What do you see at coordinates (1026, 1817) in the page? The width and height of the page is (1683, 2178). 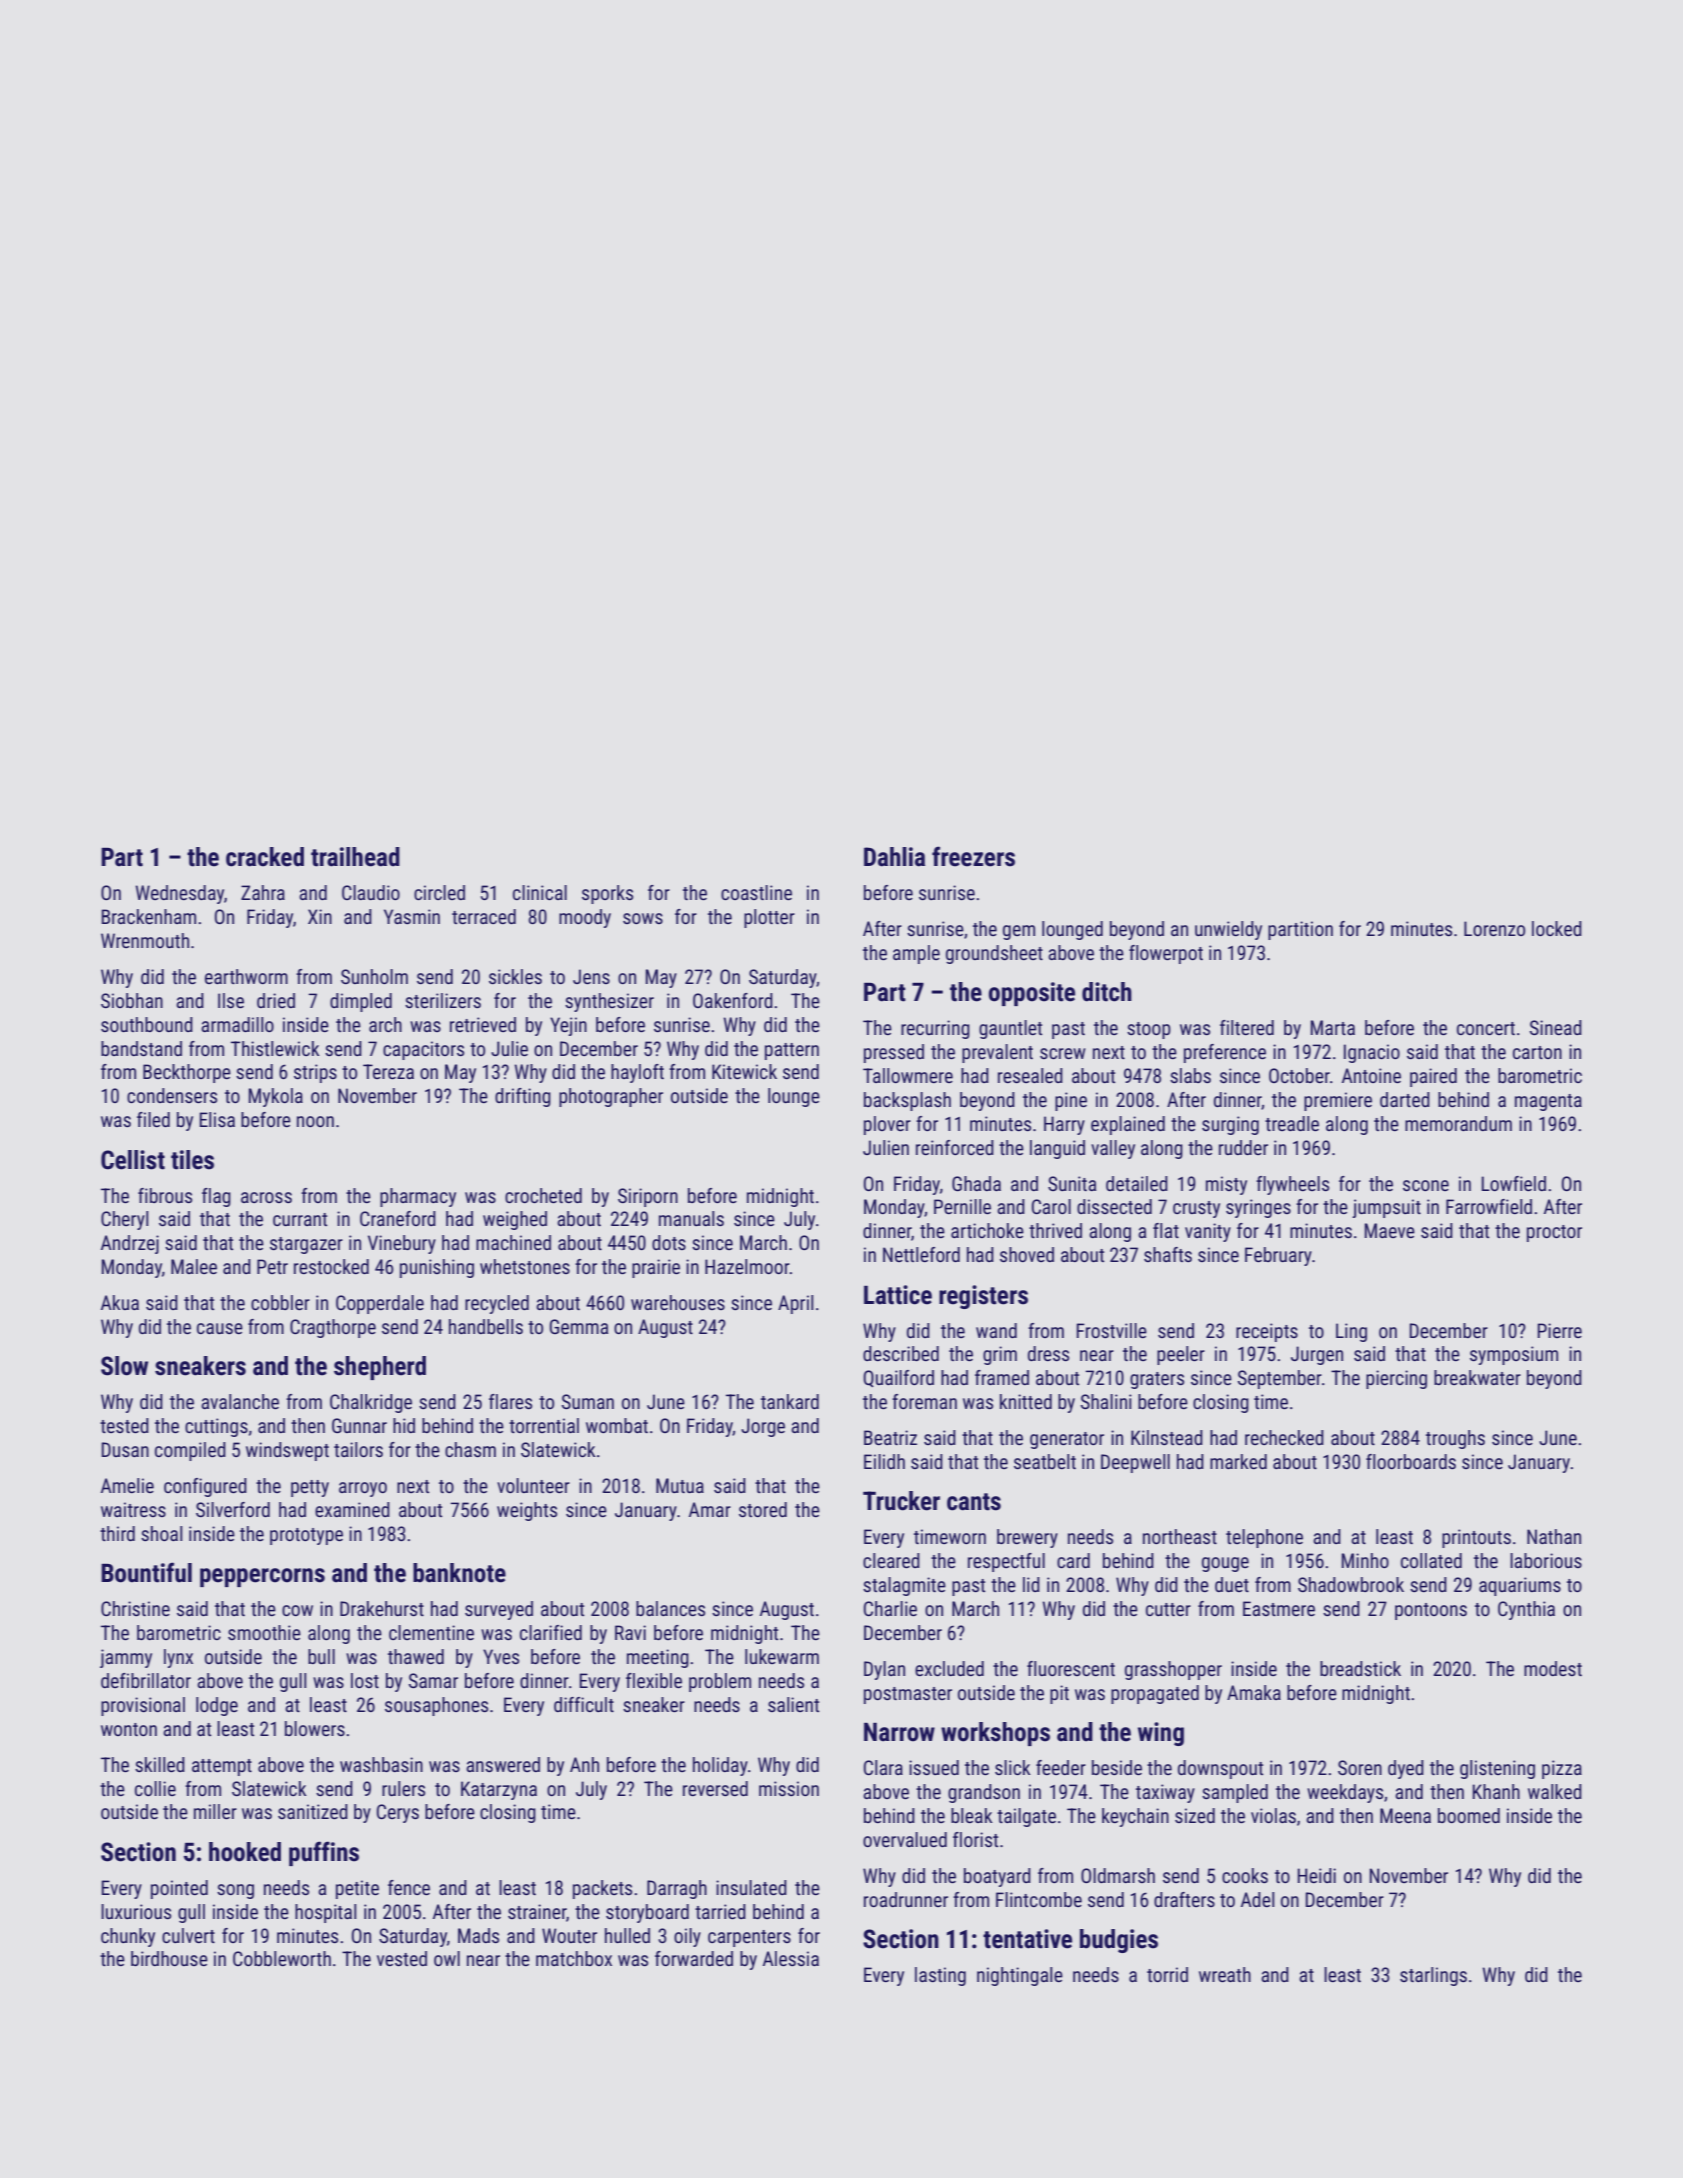 I see `tailgate` at bounding box center [1026, 1817].
